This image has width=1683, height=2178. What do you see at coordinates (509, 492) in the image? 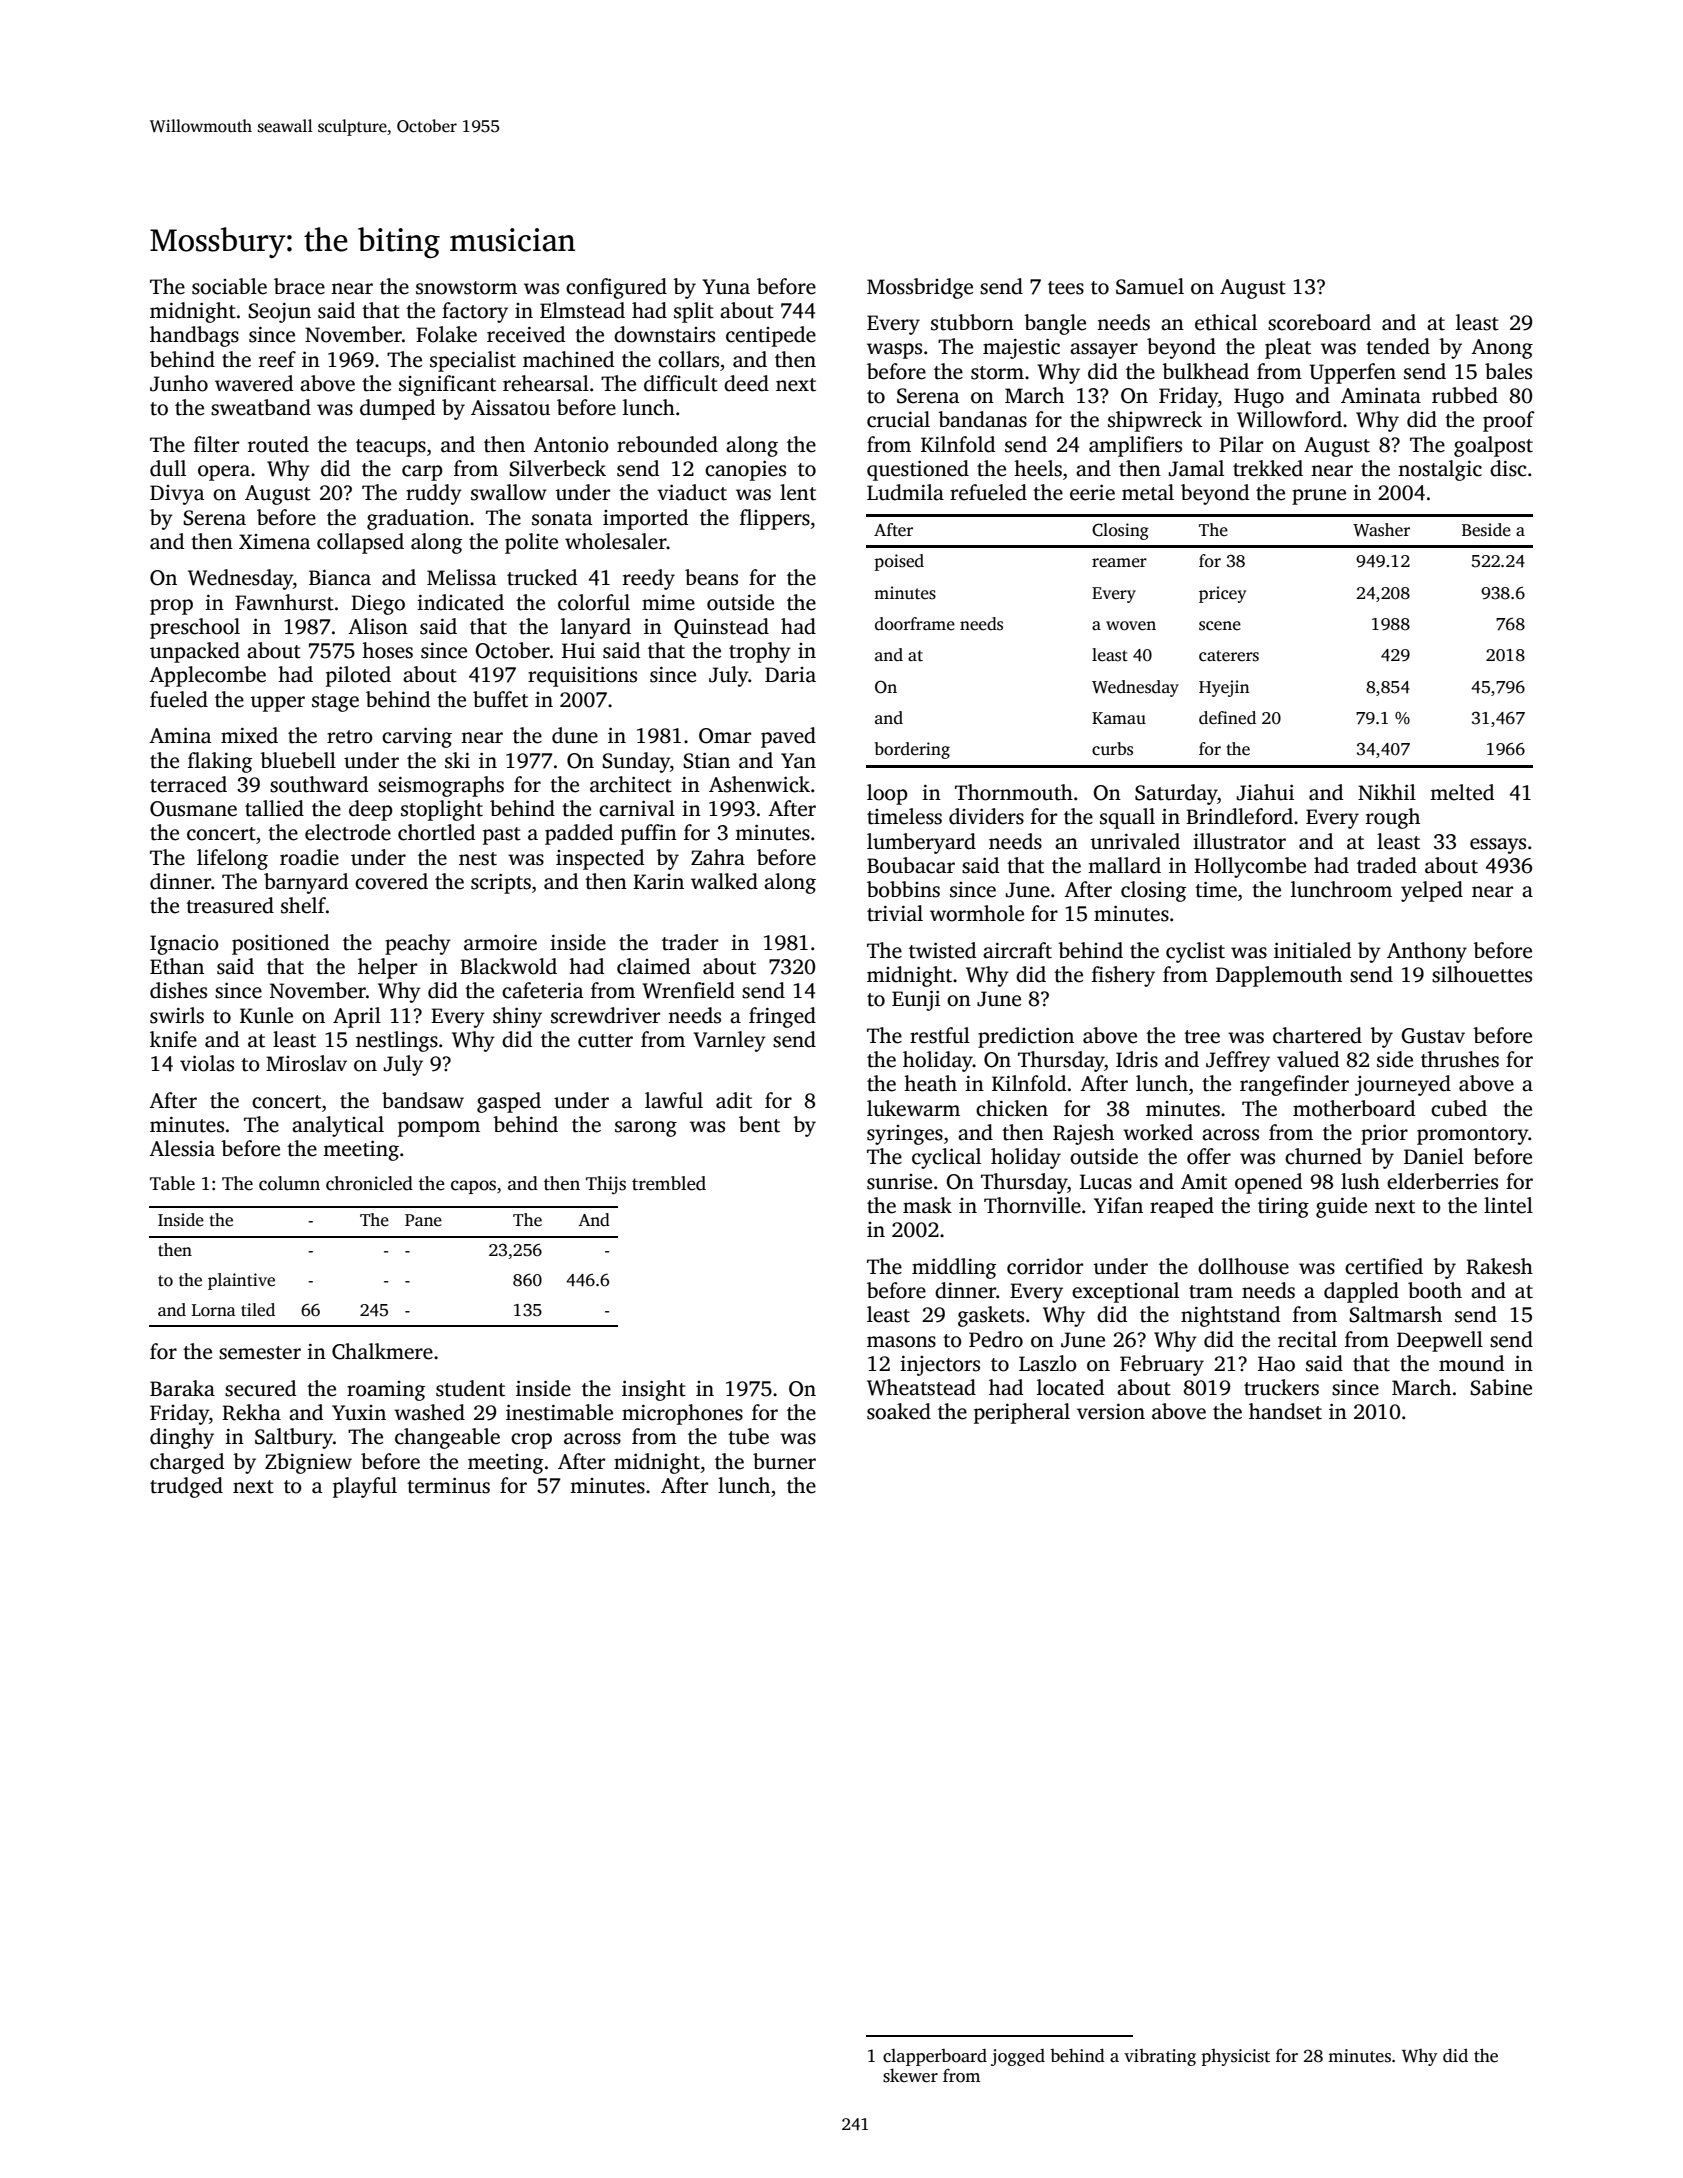
I see `swallow` at bounding box center [509, 492].
